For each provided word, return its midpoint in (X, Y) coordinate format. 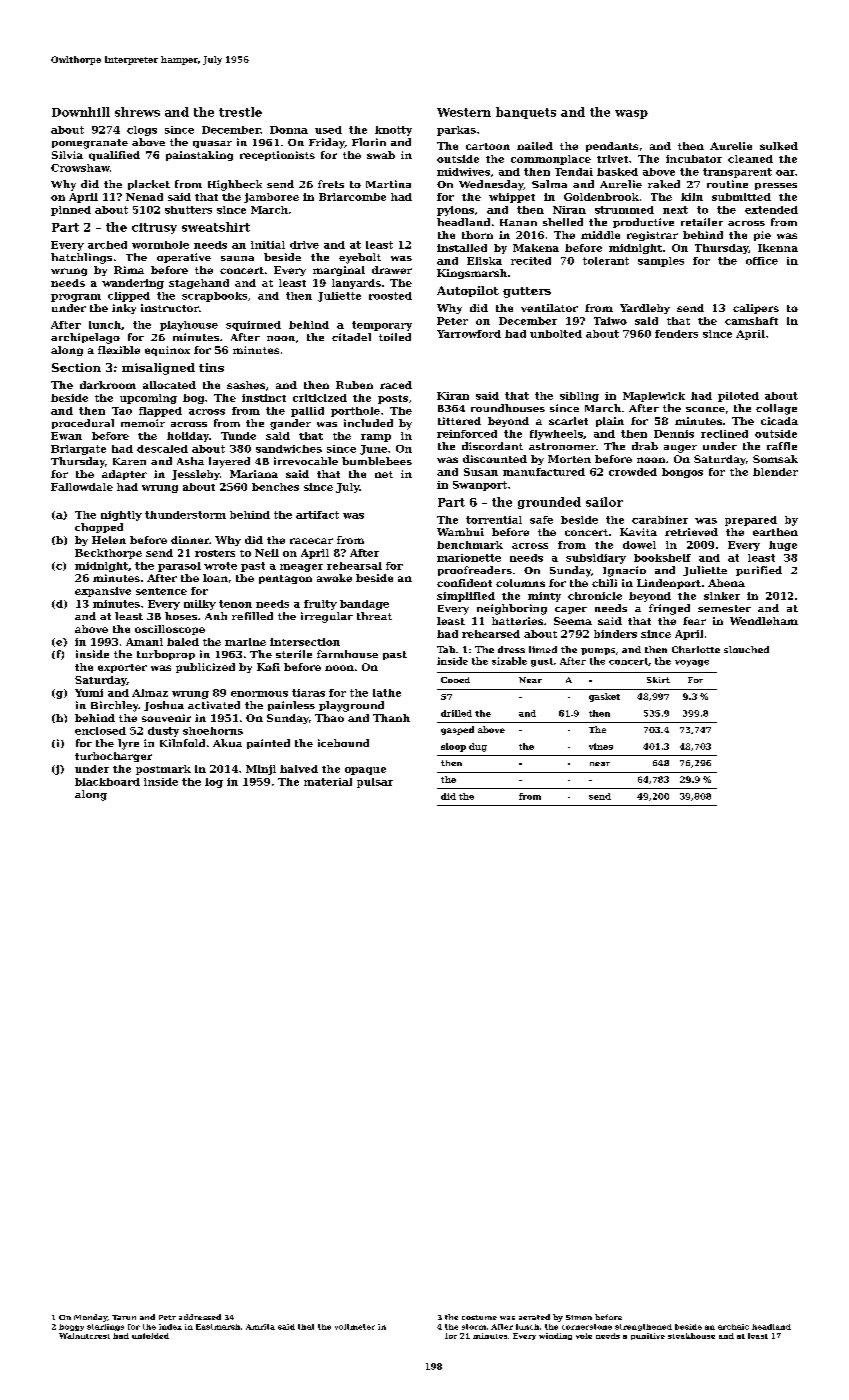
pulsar (375, 783)
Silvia (67, 155)
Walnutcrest (84, 1336)
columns (520, 583)
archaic (733, 1327)
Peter (452, 321)
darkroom (108, 385)
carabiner (660, 520)
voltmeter (355, 1327)
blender (775, 472)
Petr (167, 1317)
